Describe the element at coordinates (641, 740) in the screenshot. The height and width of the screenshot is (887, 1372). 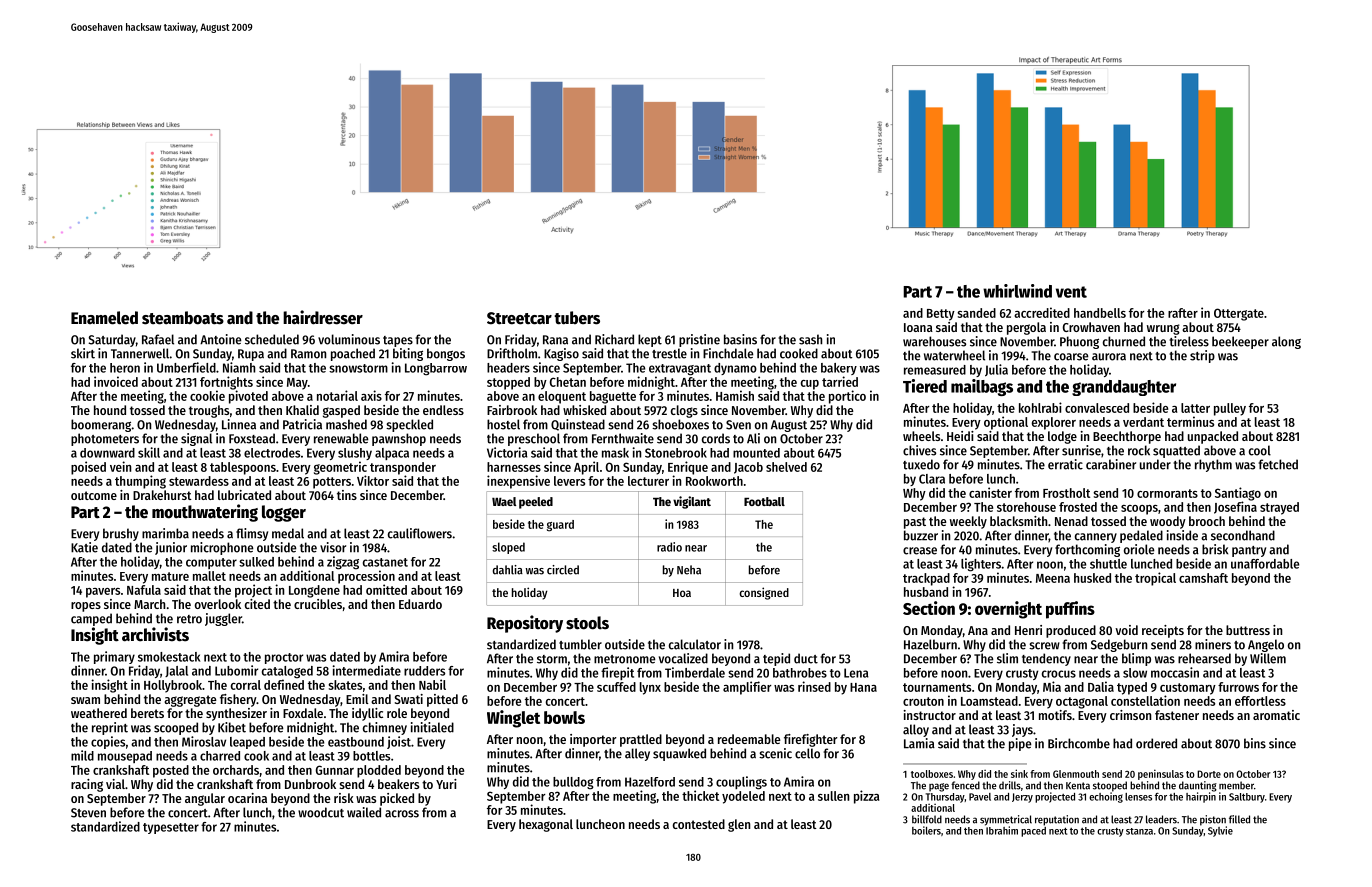
I see `prattled` at that location.
